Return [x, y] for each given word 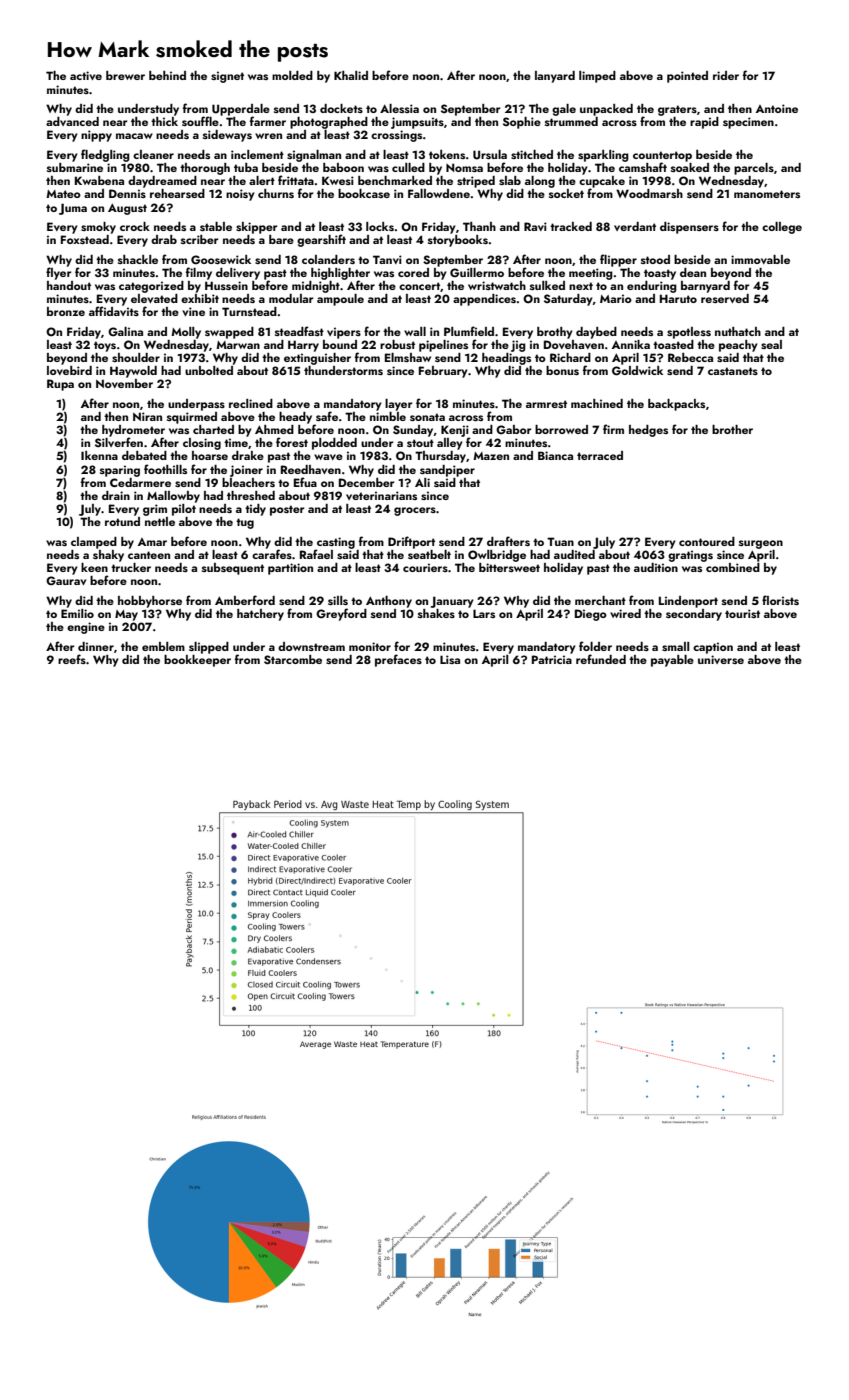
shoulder [136, 357]
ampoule [340, 300]
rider [726, 75]
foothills [165, 469]
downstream [311, 646]
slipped [209, 648]
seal [771, 344]
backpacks [676, 405]
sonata [427, 417]
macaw [134, 136]
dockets [341, 108]
